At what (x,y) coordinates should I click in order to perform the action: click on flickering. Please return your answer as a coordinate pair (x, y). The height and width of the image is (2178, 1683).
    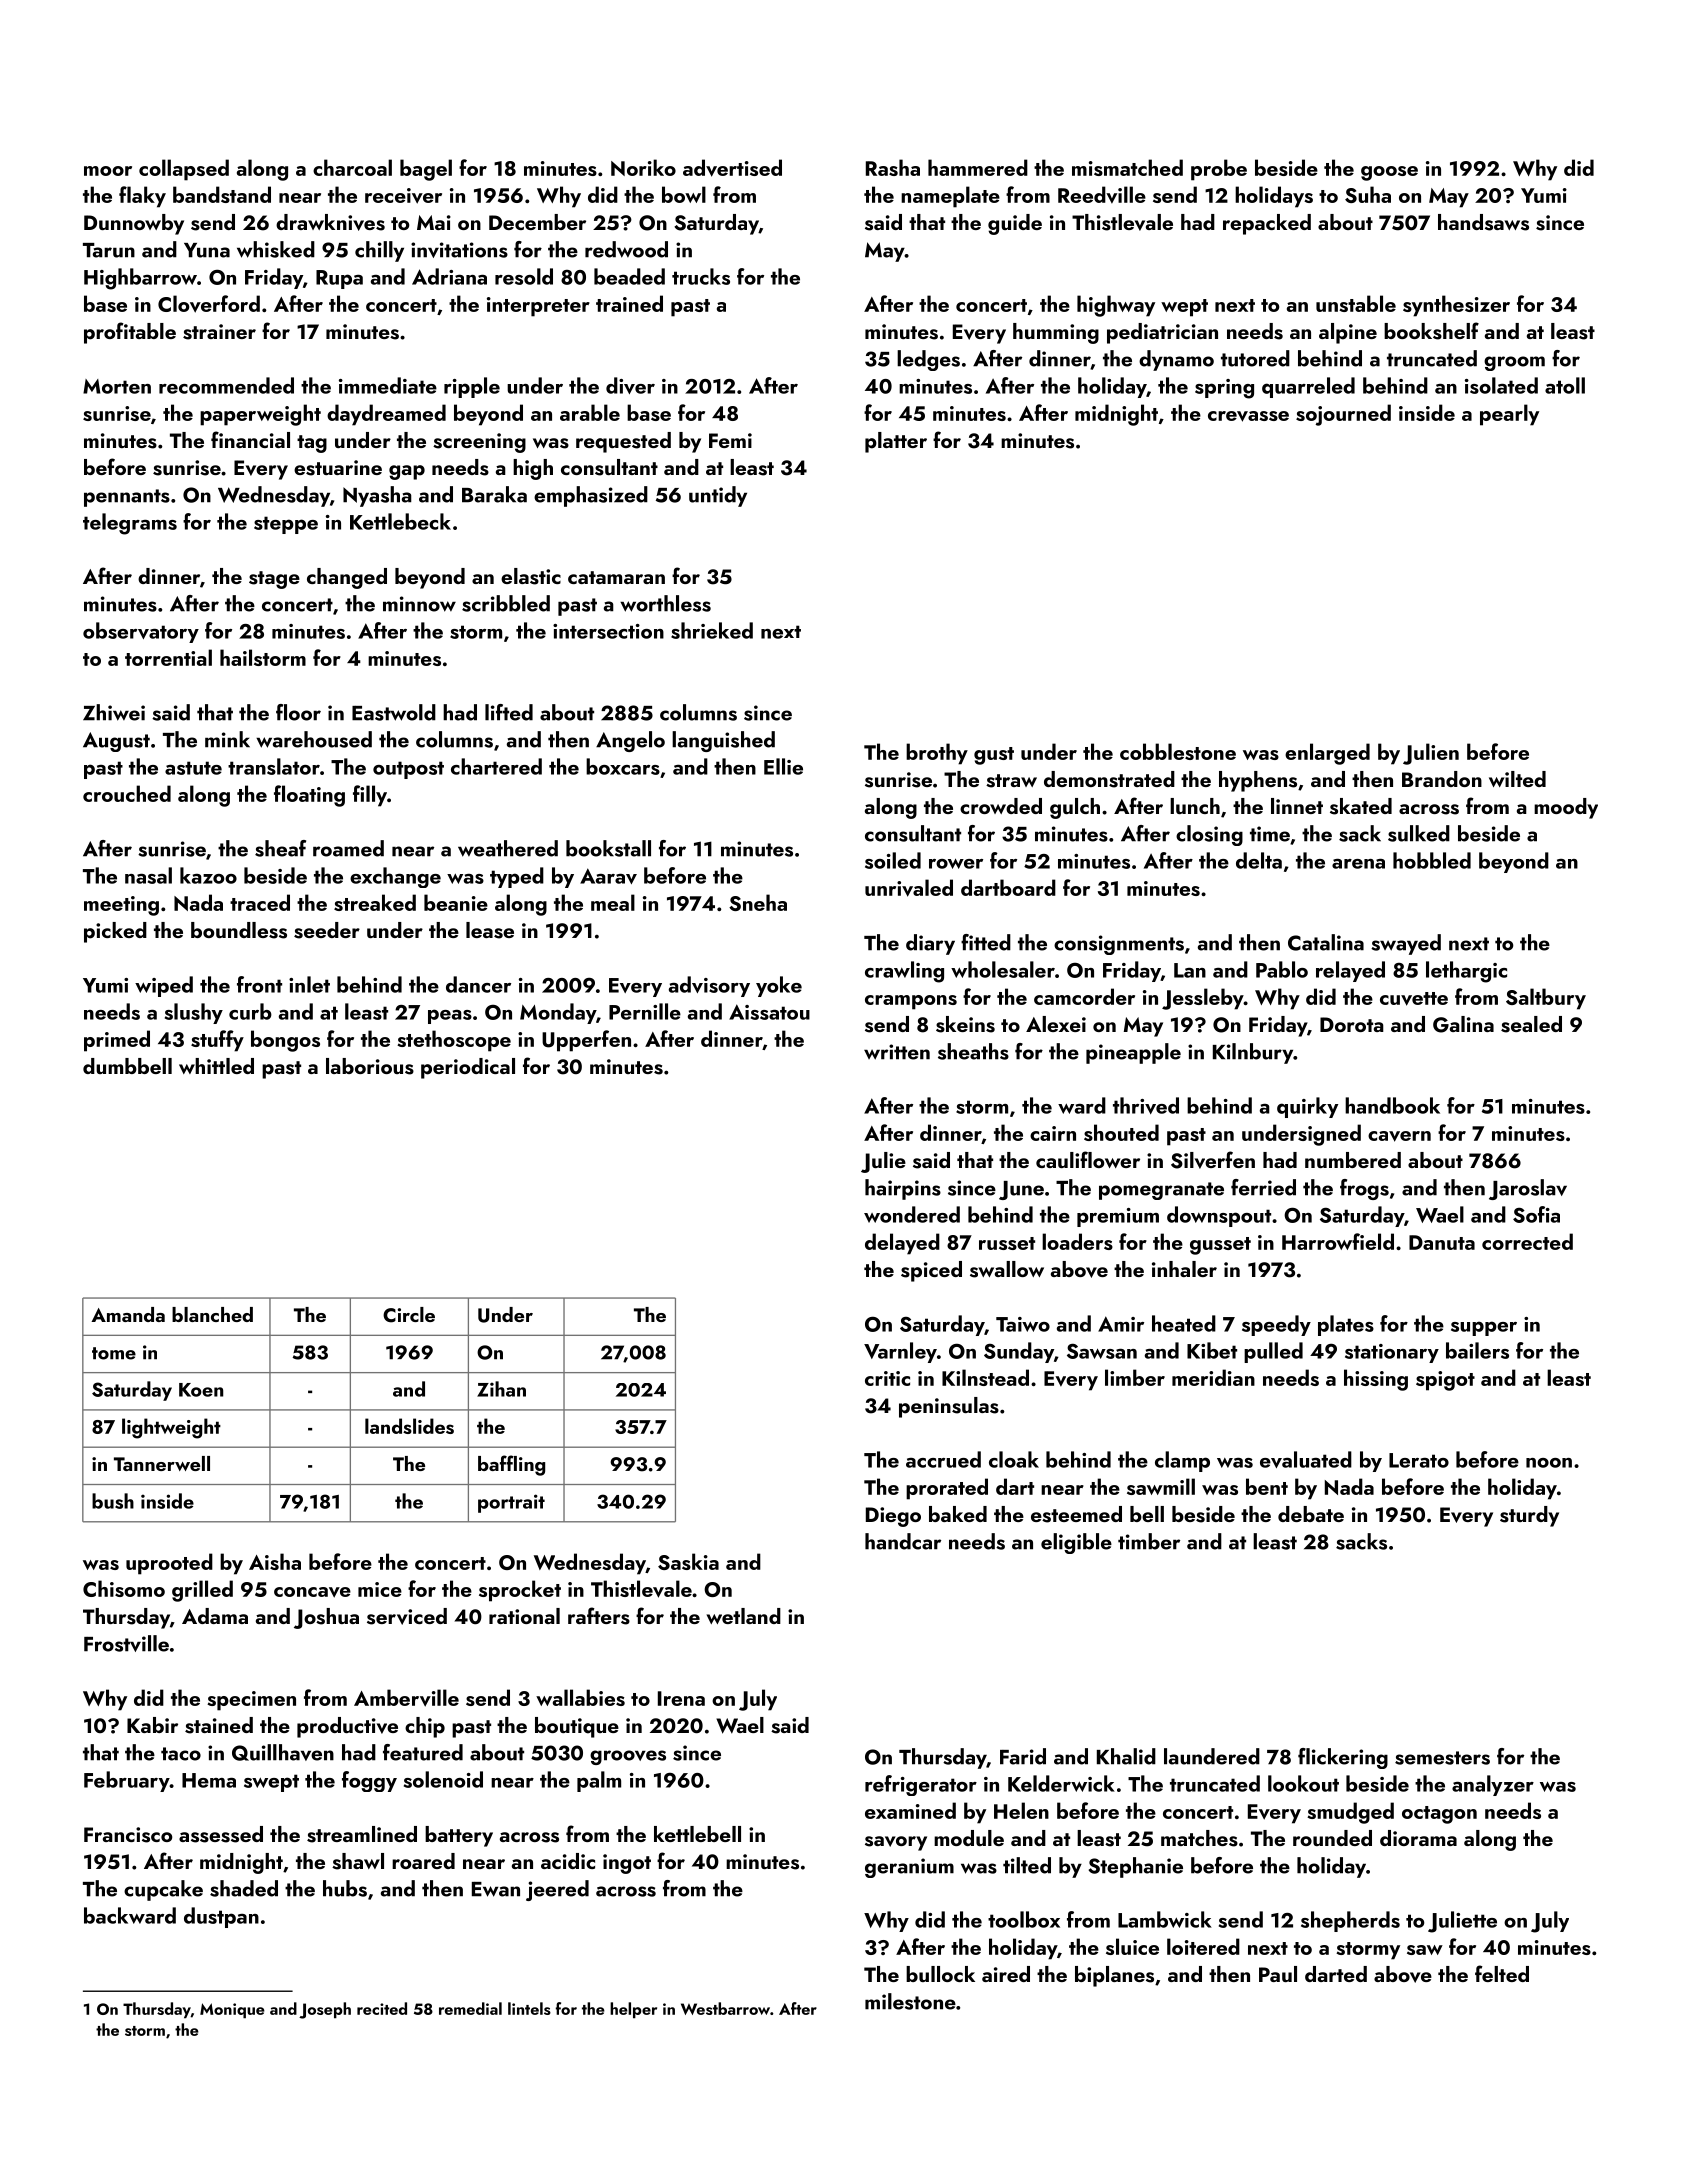
    Looking at the image, I should click on (1343, 1758).
